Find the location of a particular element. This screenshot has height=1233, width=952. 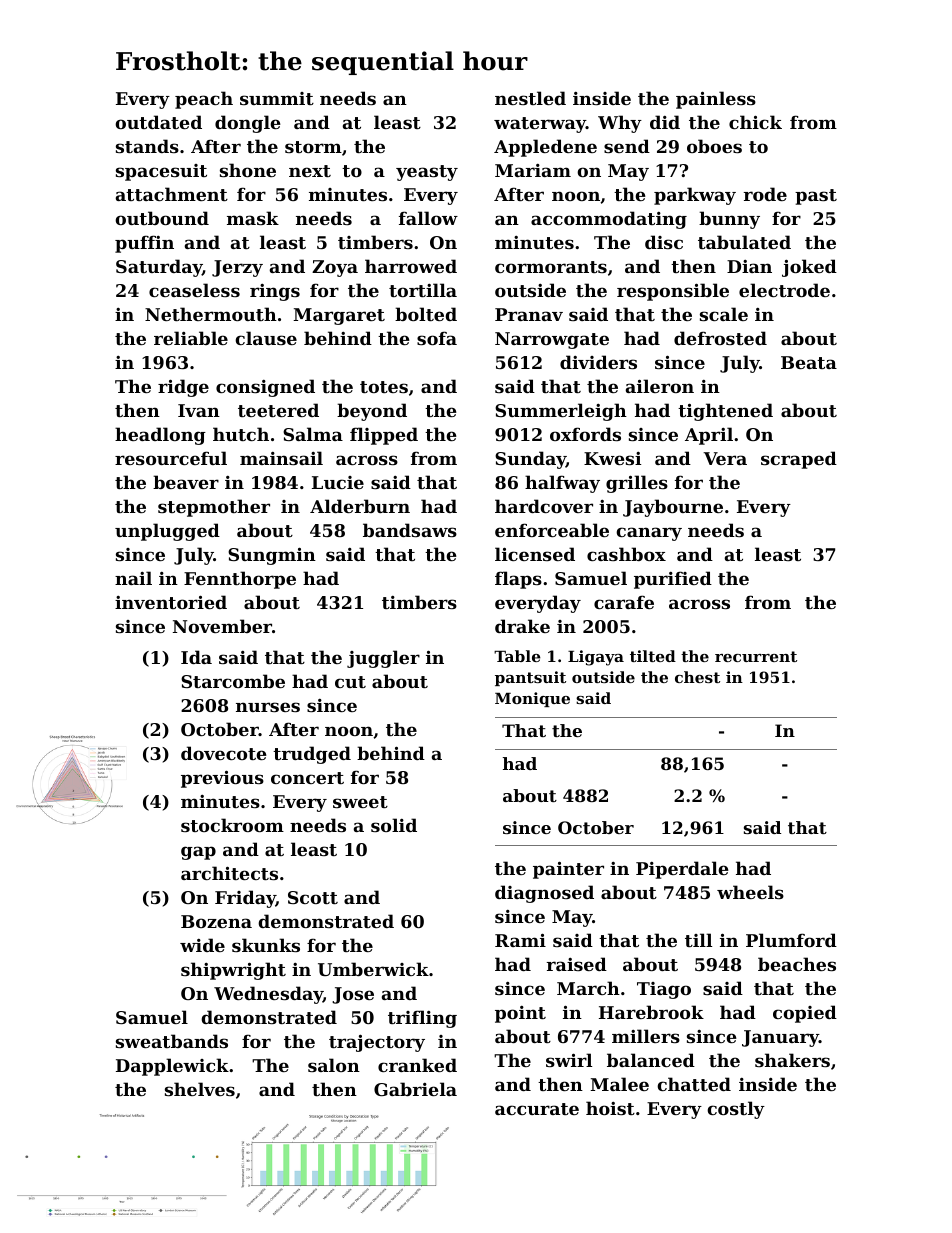

Fennthorpe is located at coordinates (240, 580).
